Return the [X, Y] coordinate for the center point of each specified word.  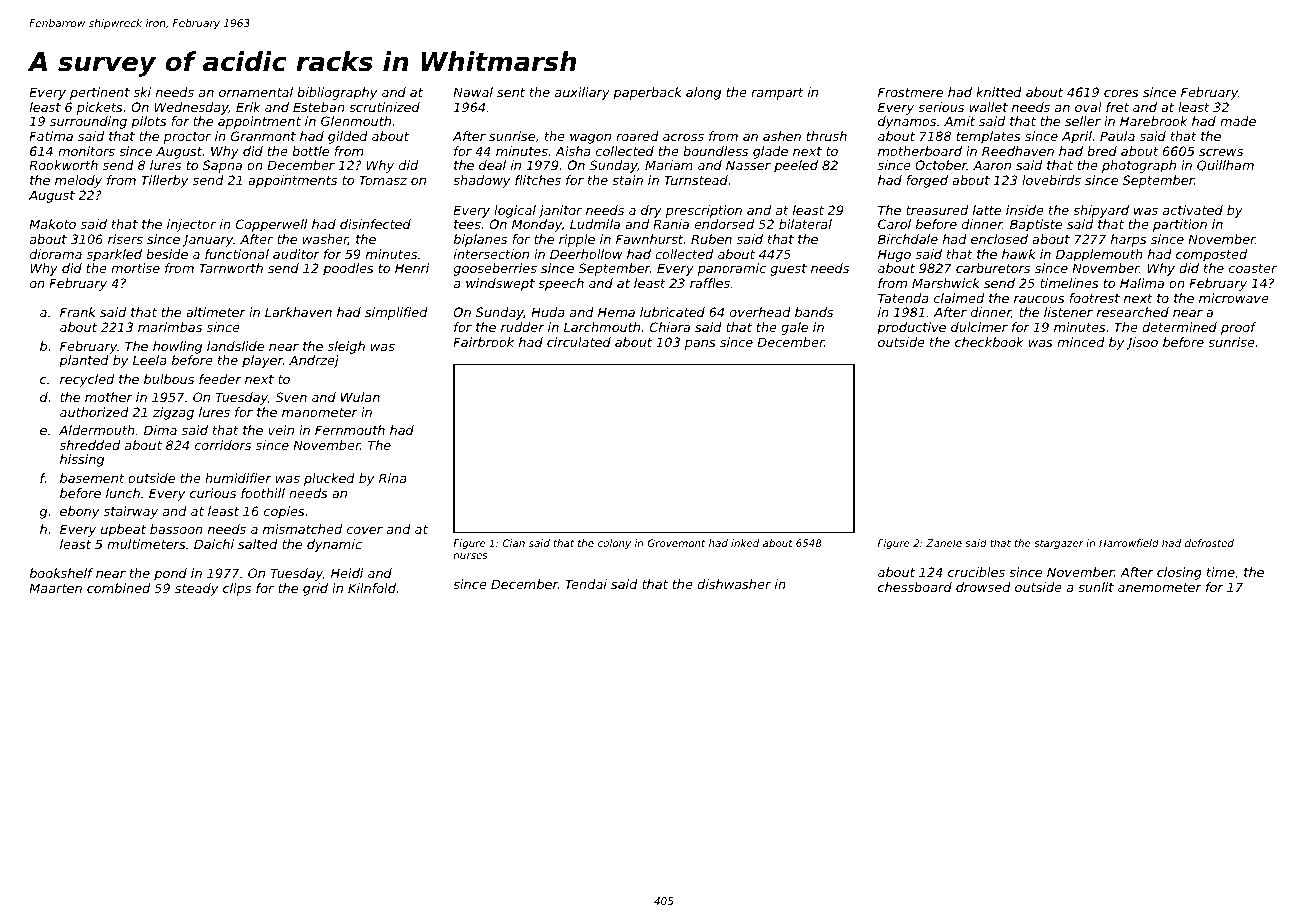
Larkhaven [298, 312]
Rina [393, 478]
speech [561, 284]
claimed [959, 298]
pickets [100, 108]
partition [1180, 225]
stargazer [1059, 544]
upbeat [123, 530]
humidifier [238, 478]
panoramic [732, 269]
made [1238, 121]
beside [167, 254]
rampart [777, 94]
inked [745, 543]
